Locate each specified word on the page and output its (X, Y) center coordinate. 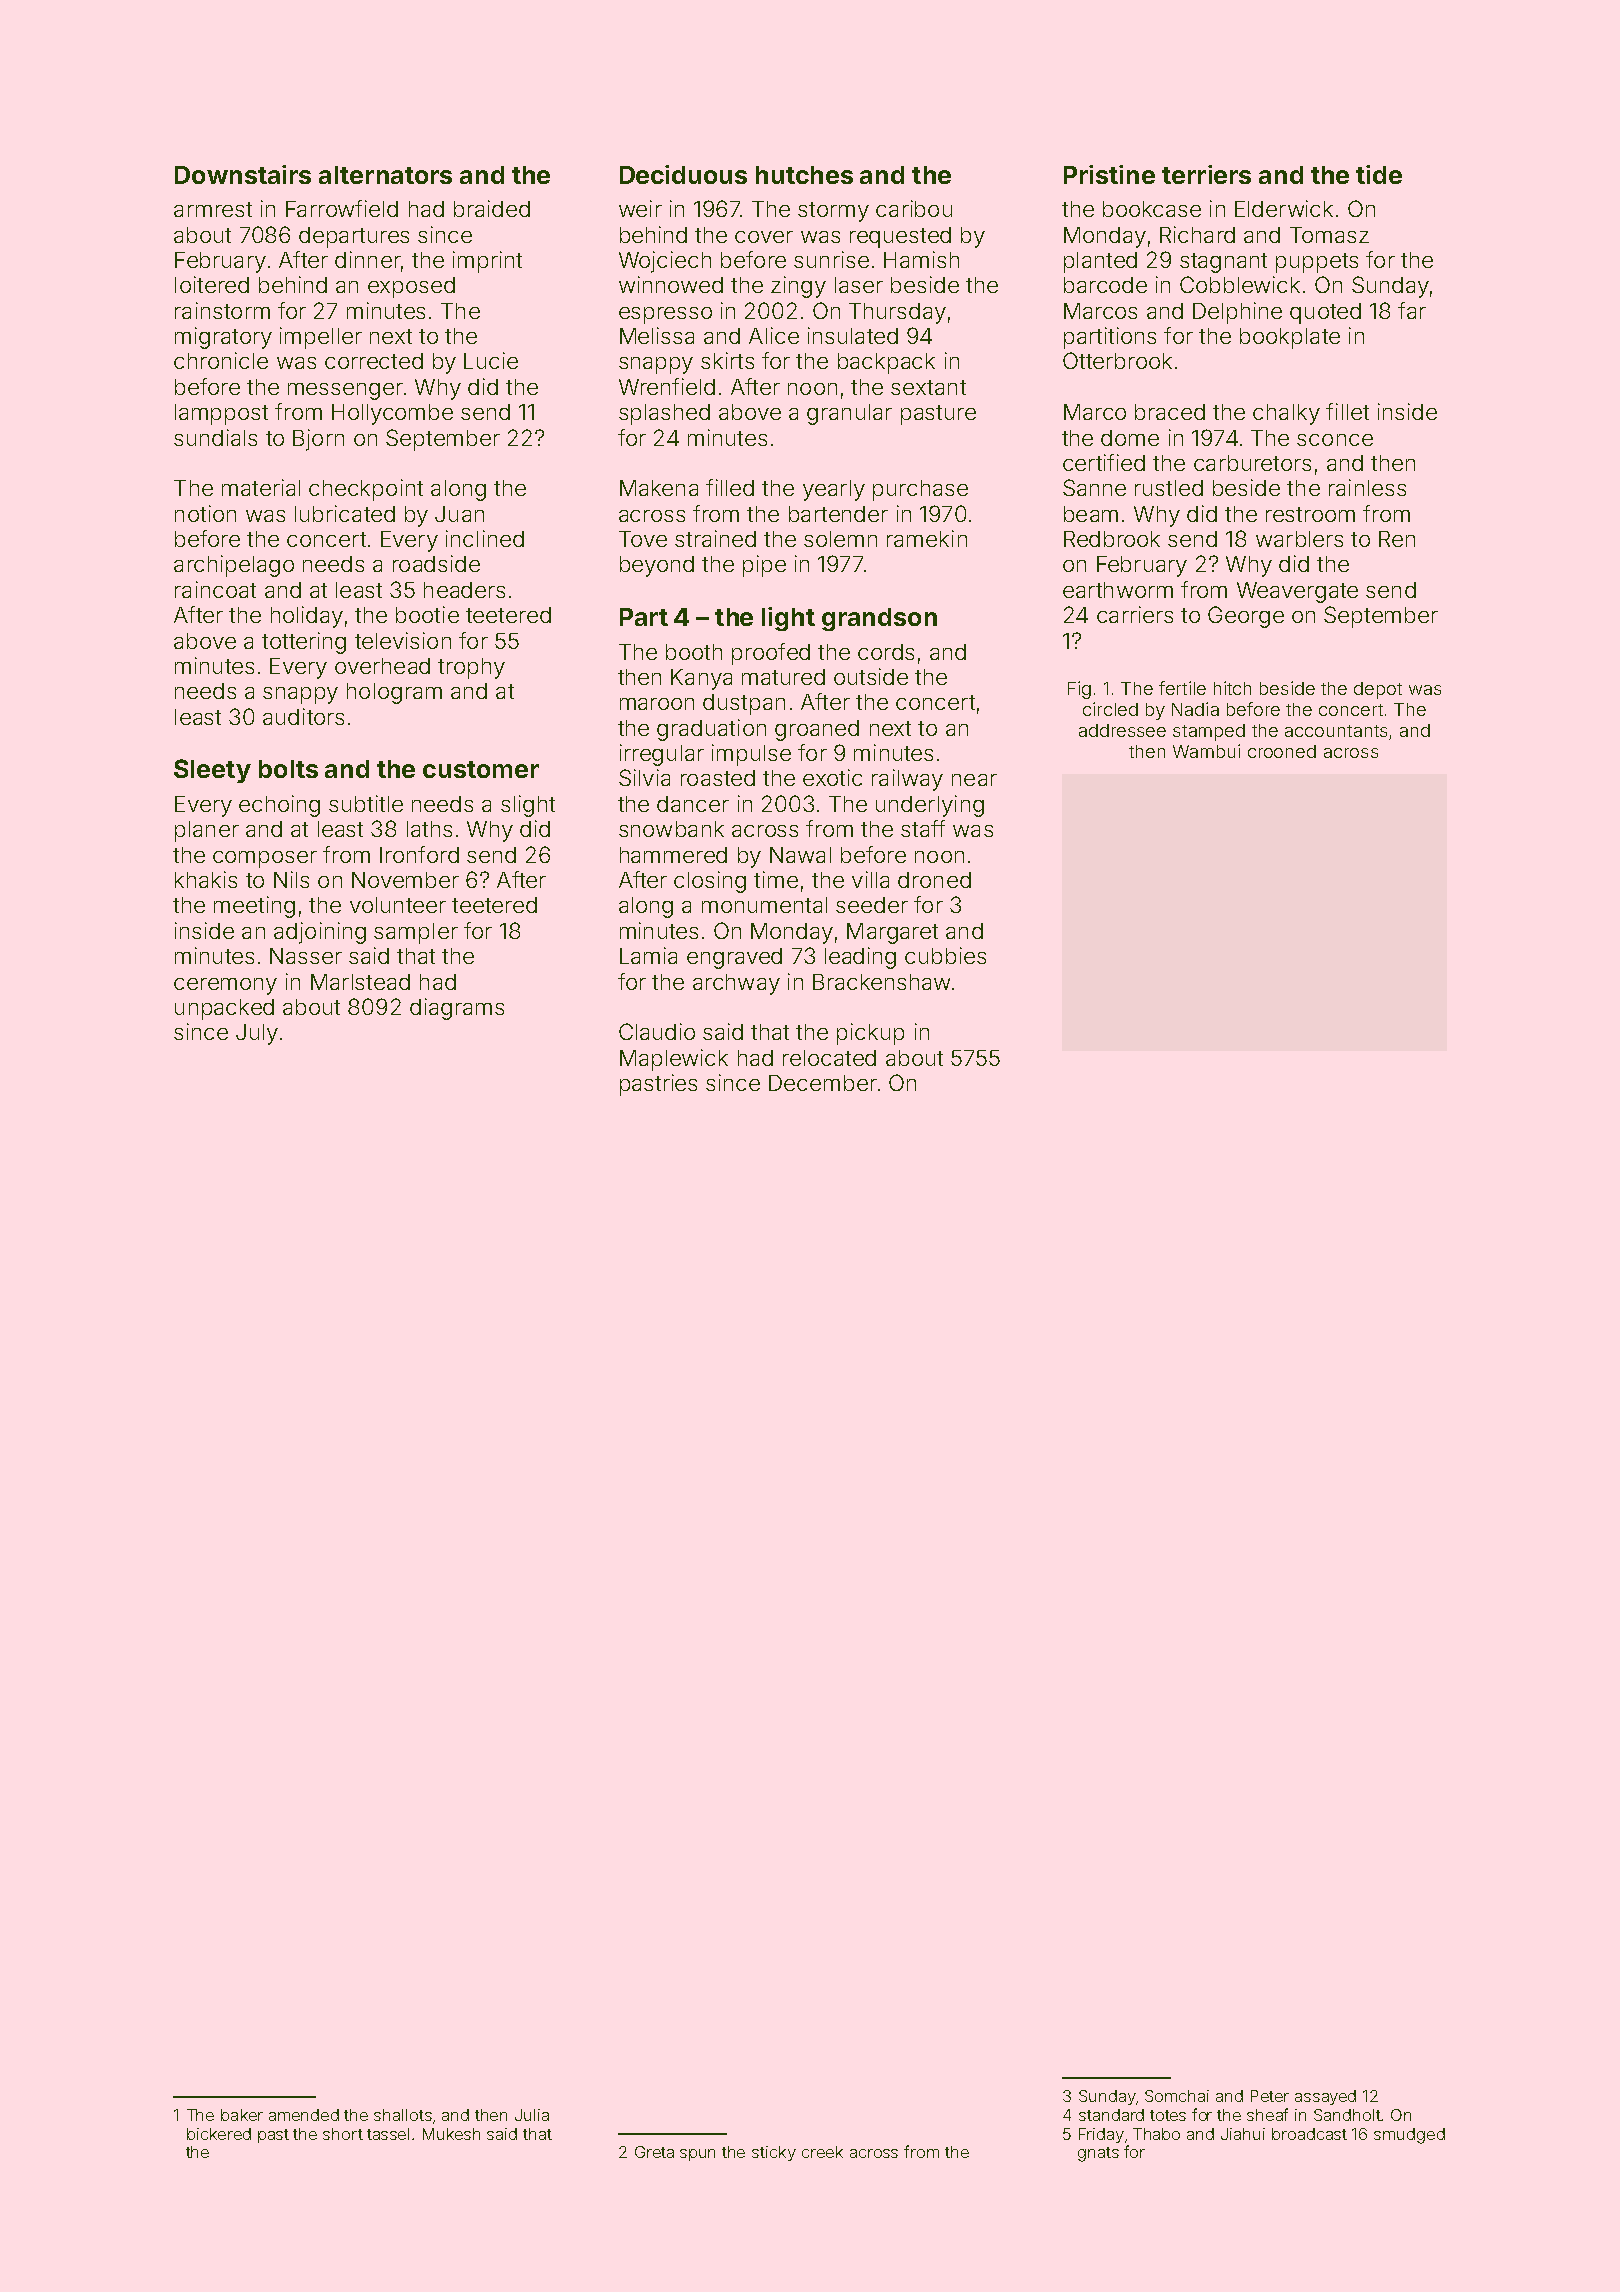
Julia (532, 2115)
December (823, 1083)
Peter (1270, 2096)
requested (900, 237)
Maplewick (674, 1060)
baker (242, 2115)
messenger (345, 391)
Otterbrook (1117, 360)
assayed (1325, 2097)
